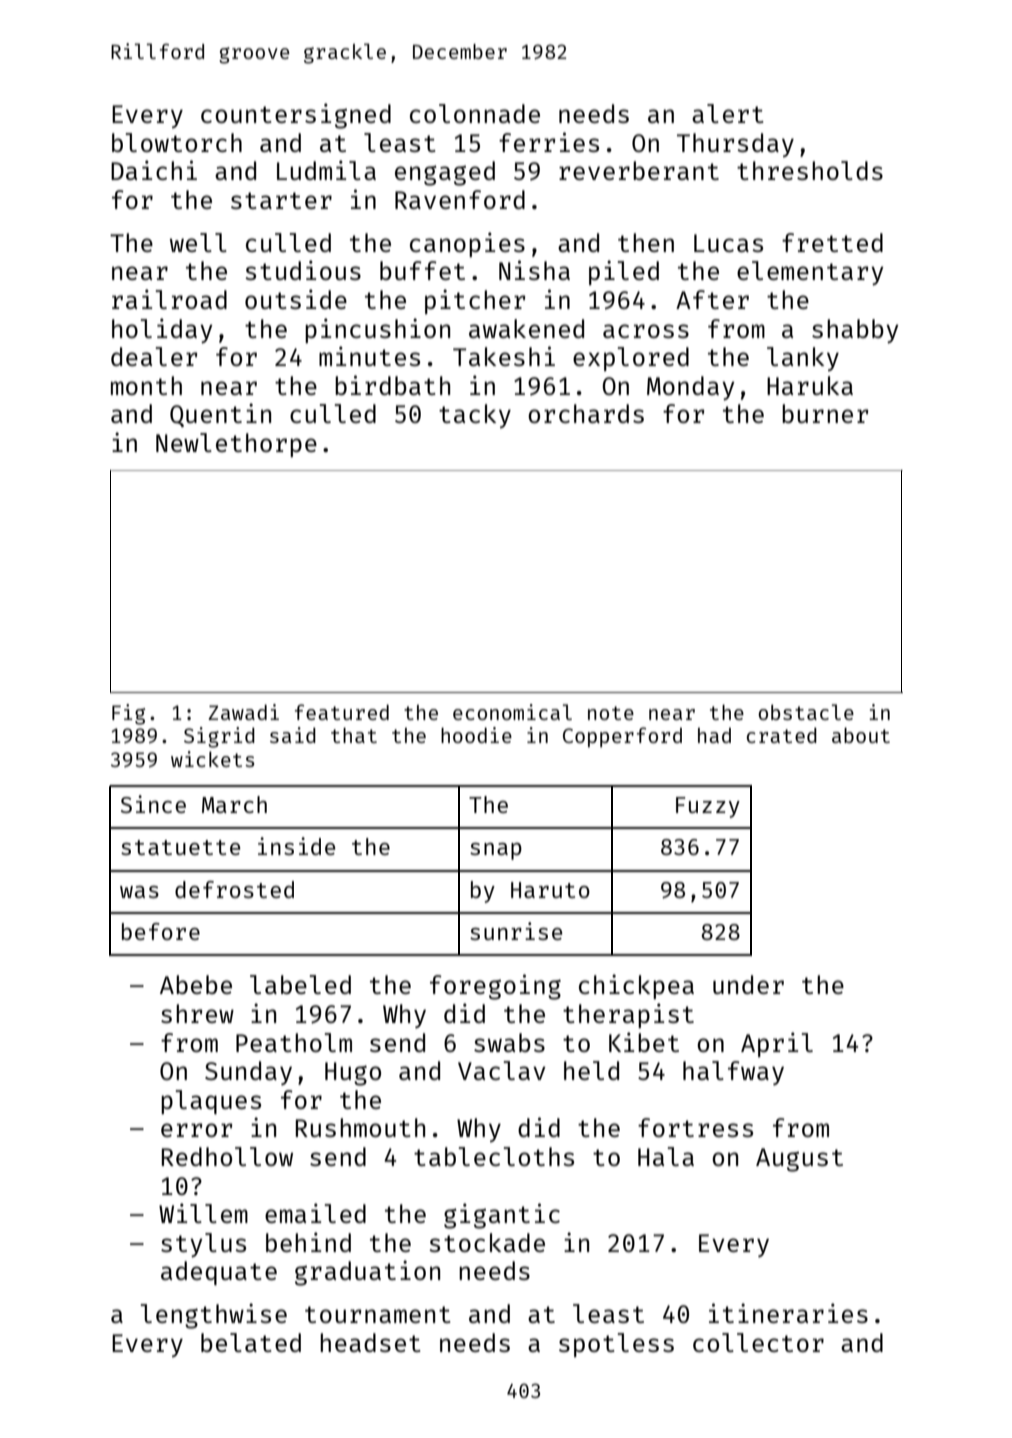  Describe the element at coordinates (251, 1342) in the screenshot. I see `belated` at that location.
